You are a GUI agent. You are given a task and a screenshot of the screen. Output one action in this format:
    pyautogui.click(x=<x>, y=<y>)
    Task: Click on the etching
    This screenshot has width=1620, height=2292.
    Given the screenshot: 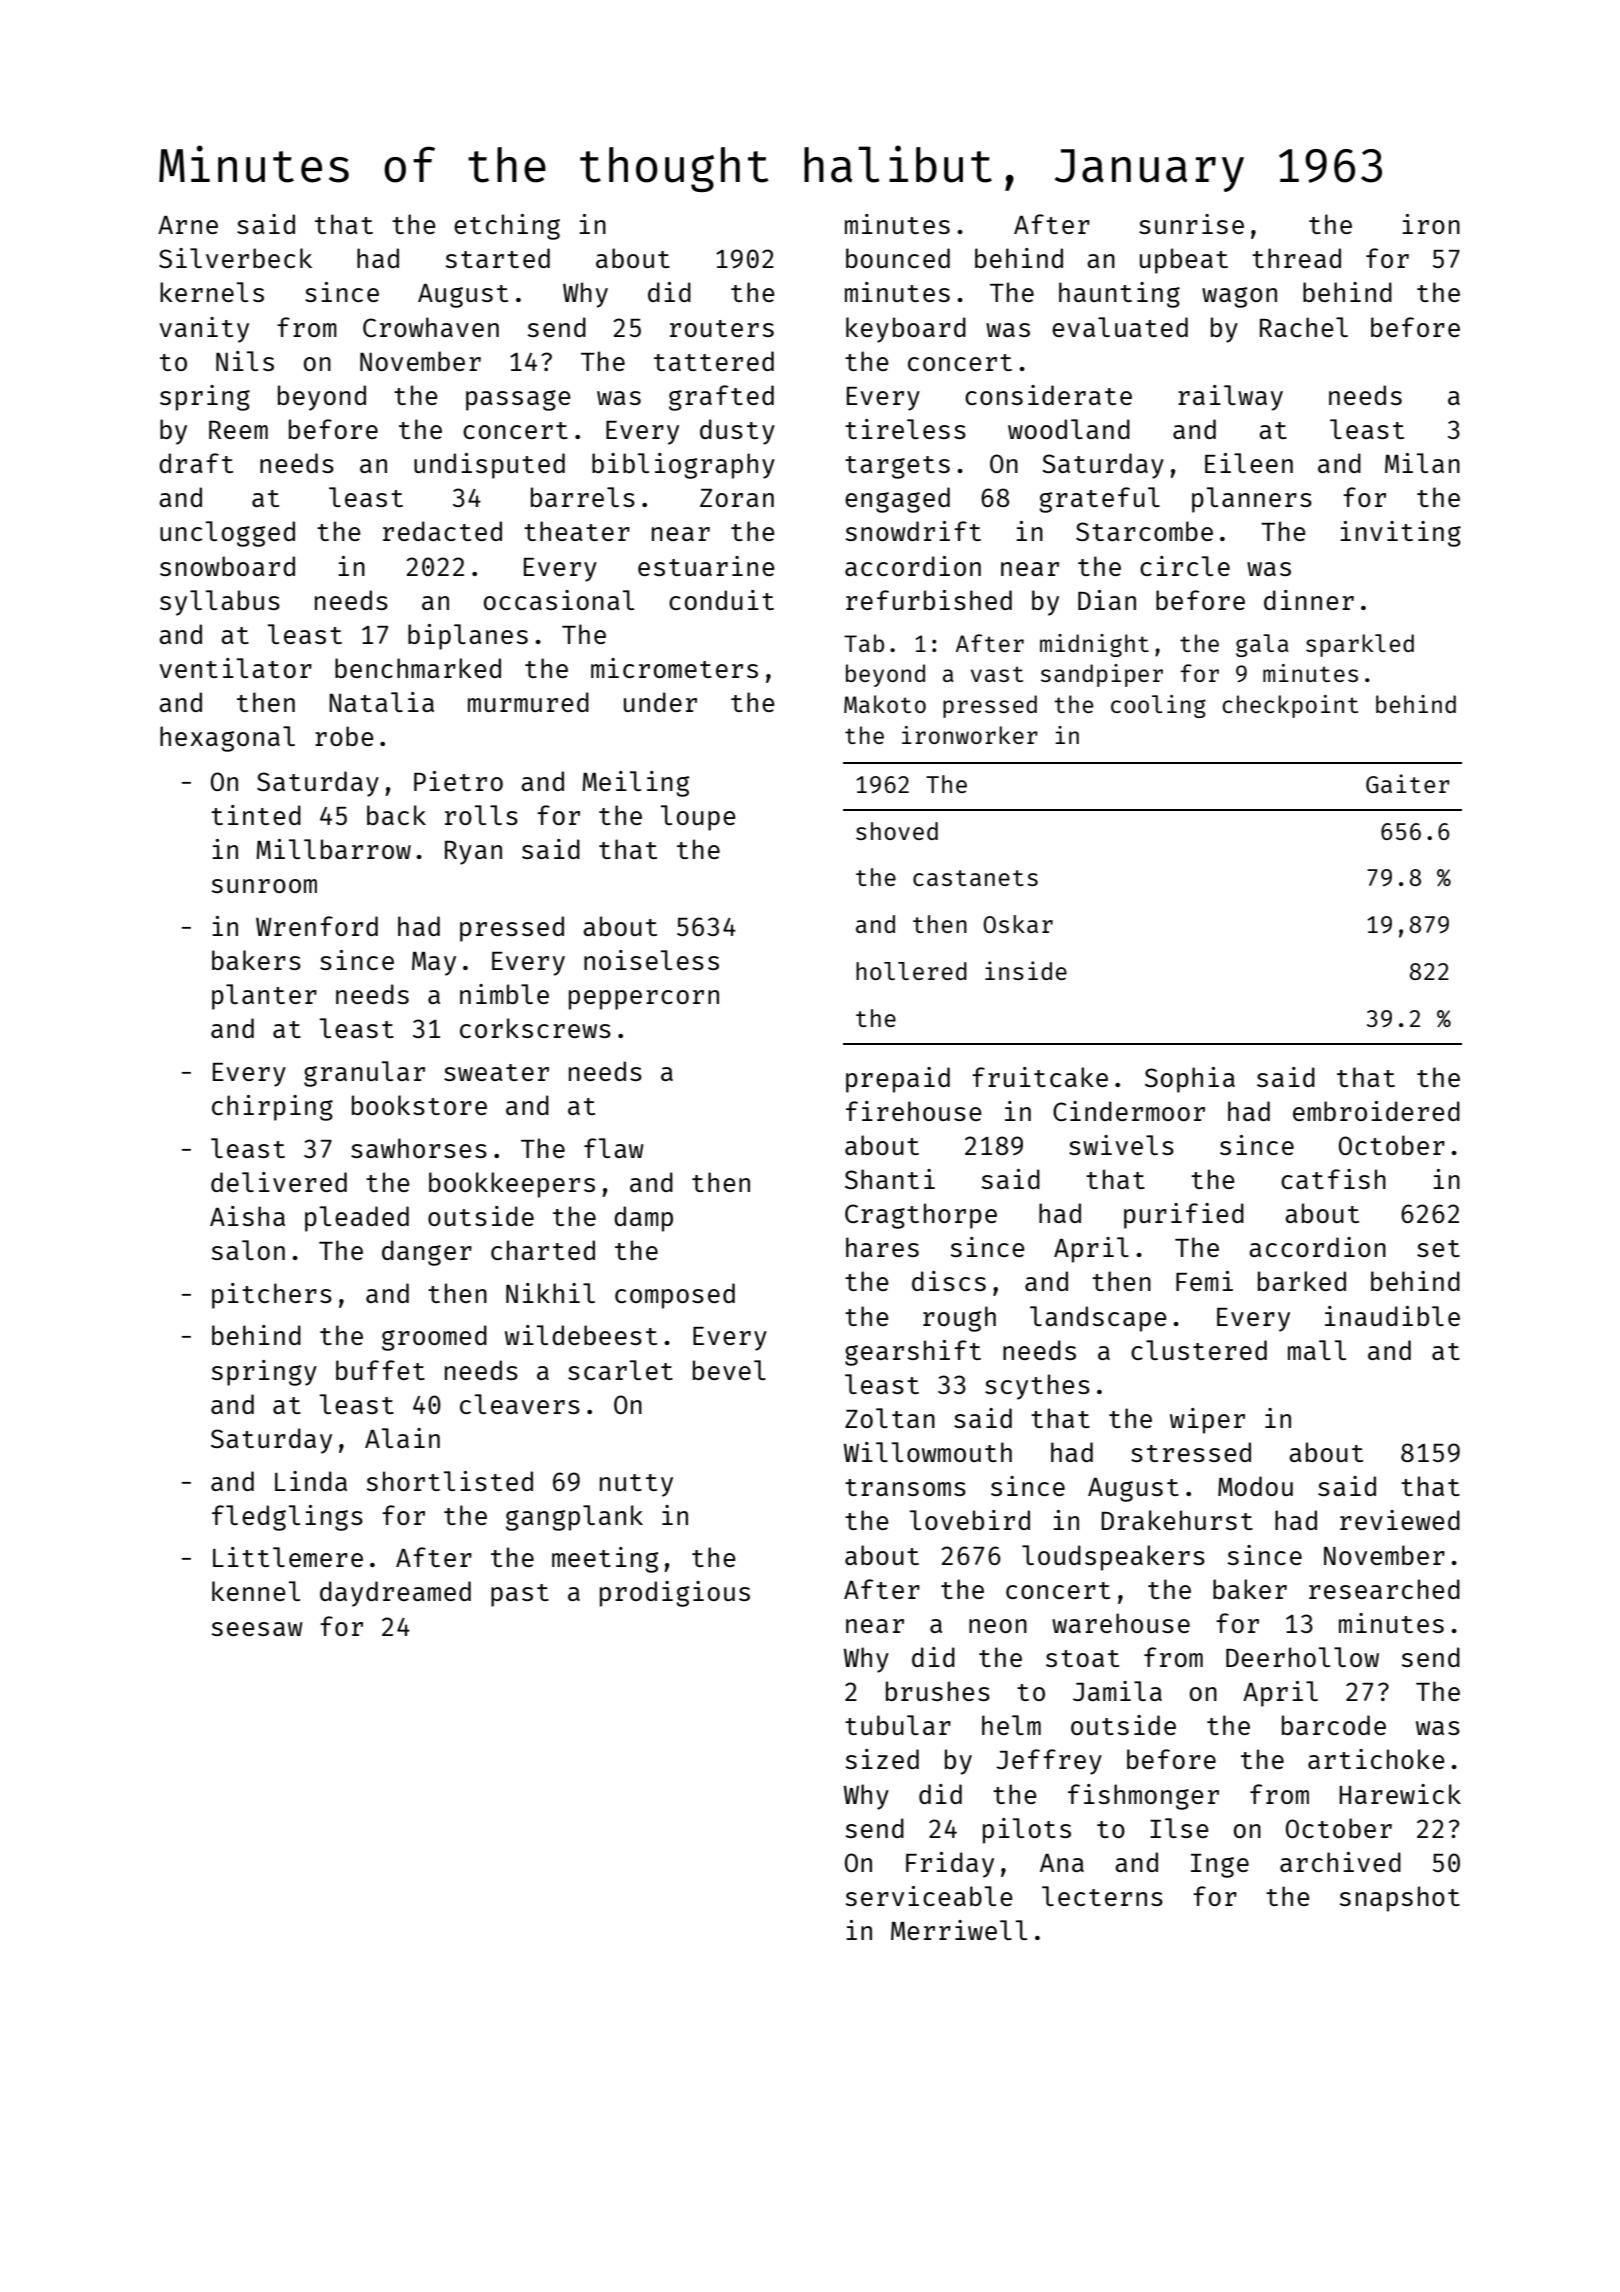 What is the action you would take?
    pyautogui.click(x=507, y=227)
